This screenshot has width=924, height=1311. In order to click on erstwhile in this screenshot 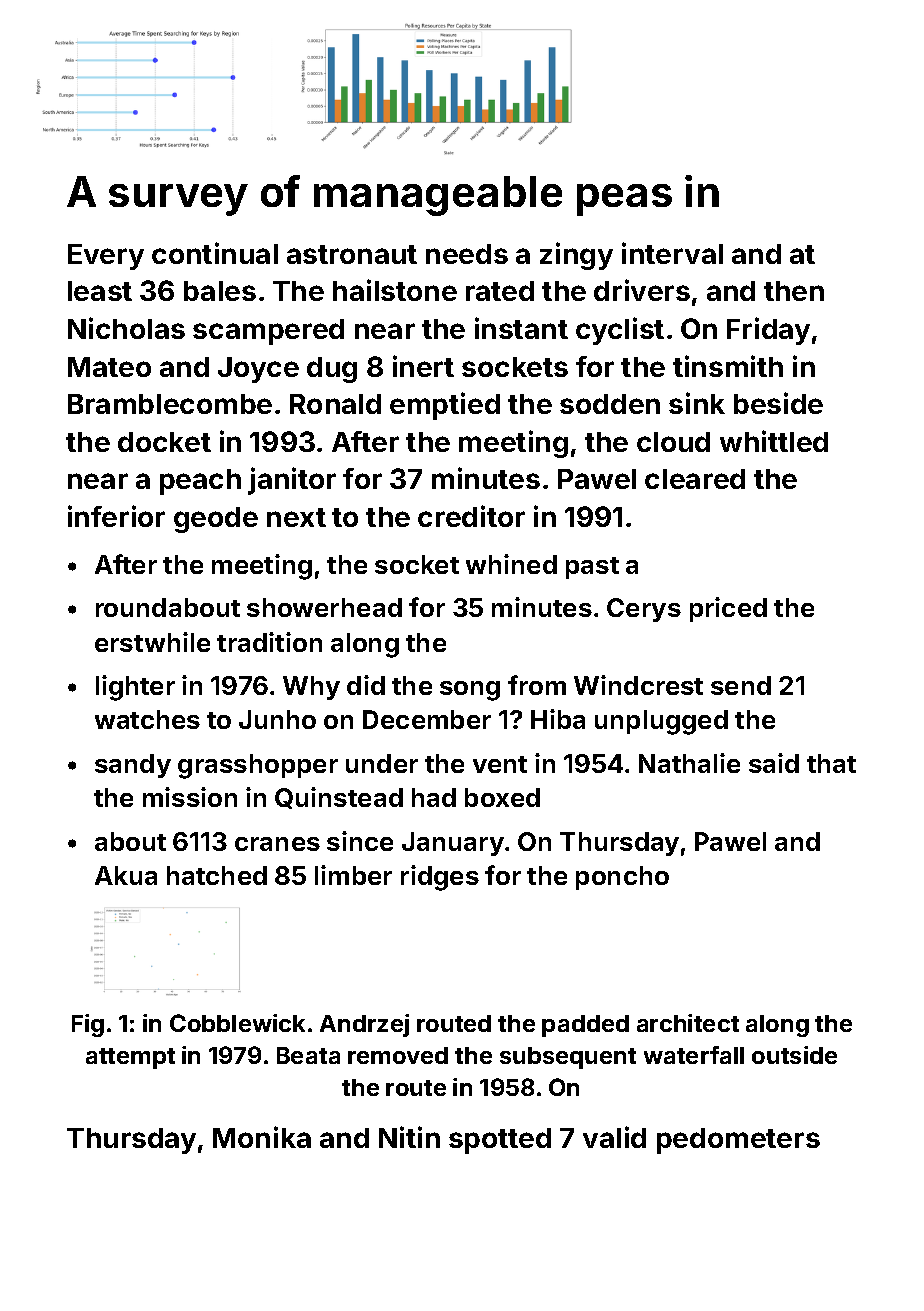, I will do `click(152, 642)`.
